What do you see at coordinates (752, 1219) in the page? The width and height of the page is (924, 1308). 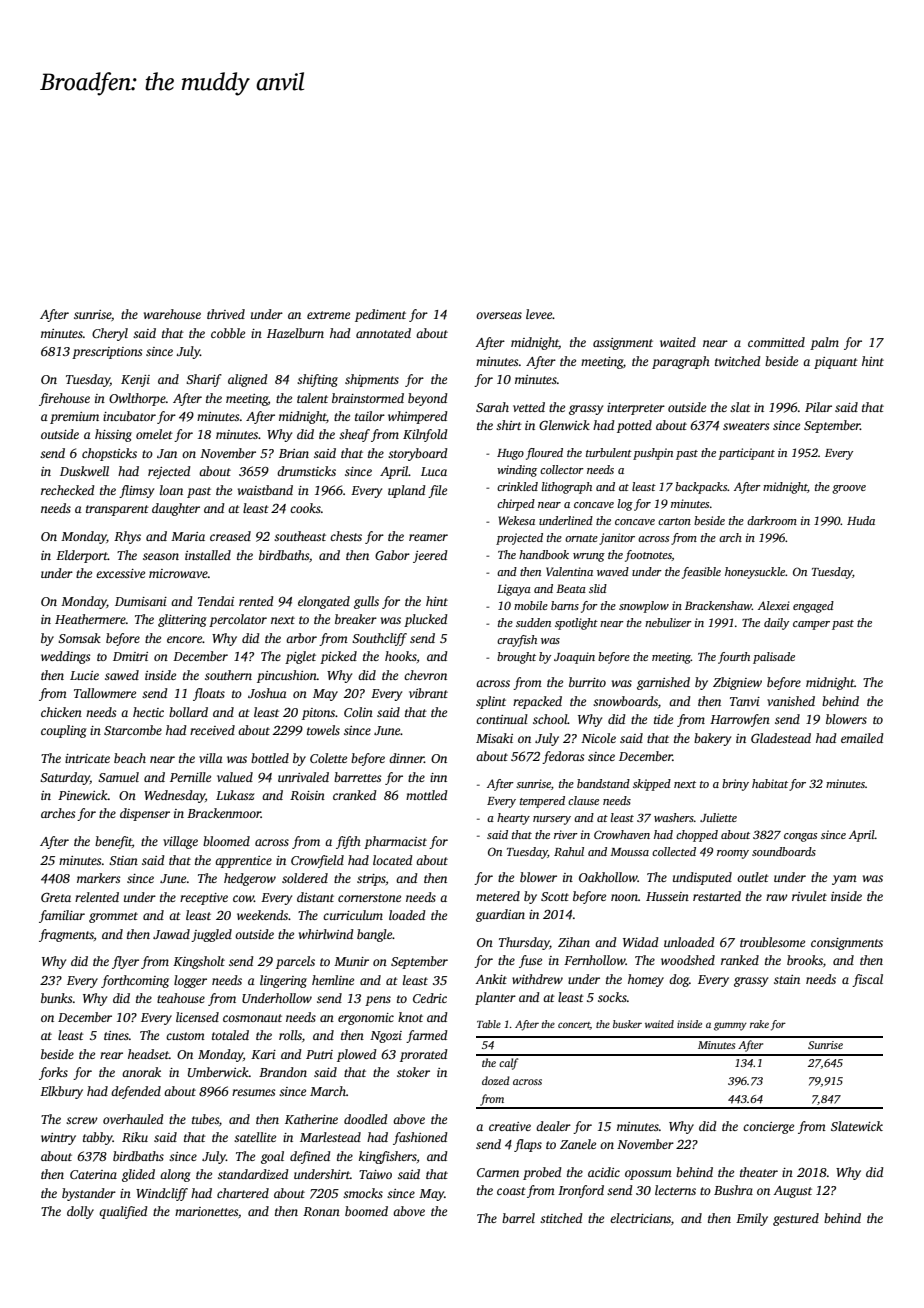 I see `Emily` at bounding box center [752, 1219].
